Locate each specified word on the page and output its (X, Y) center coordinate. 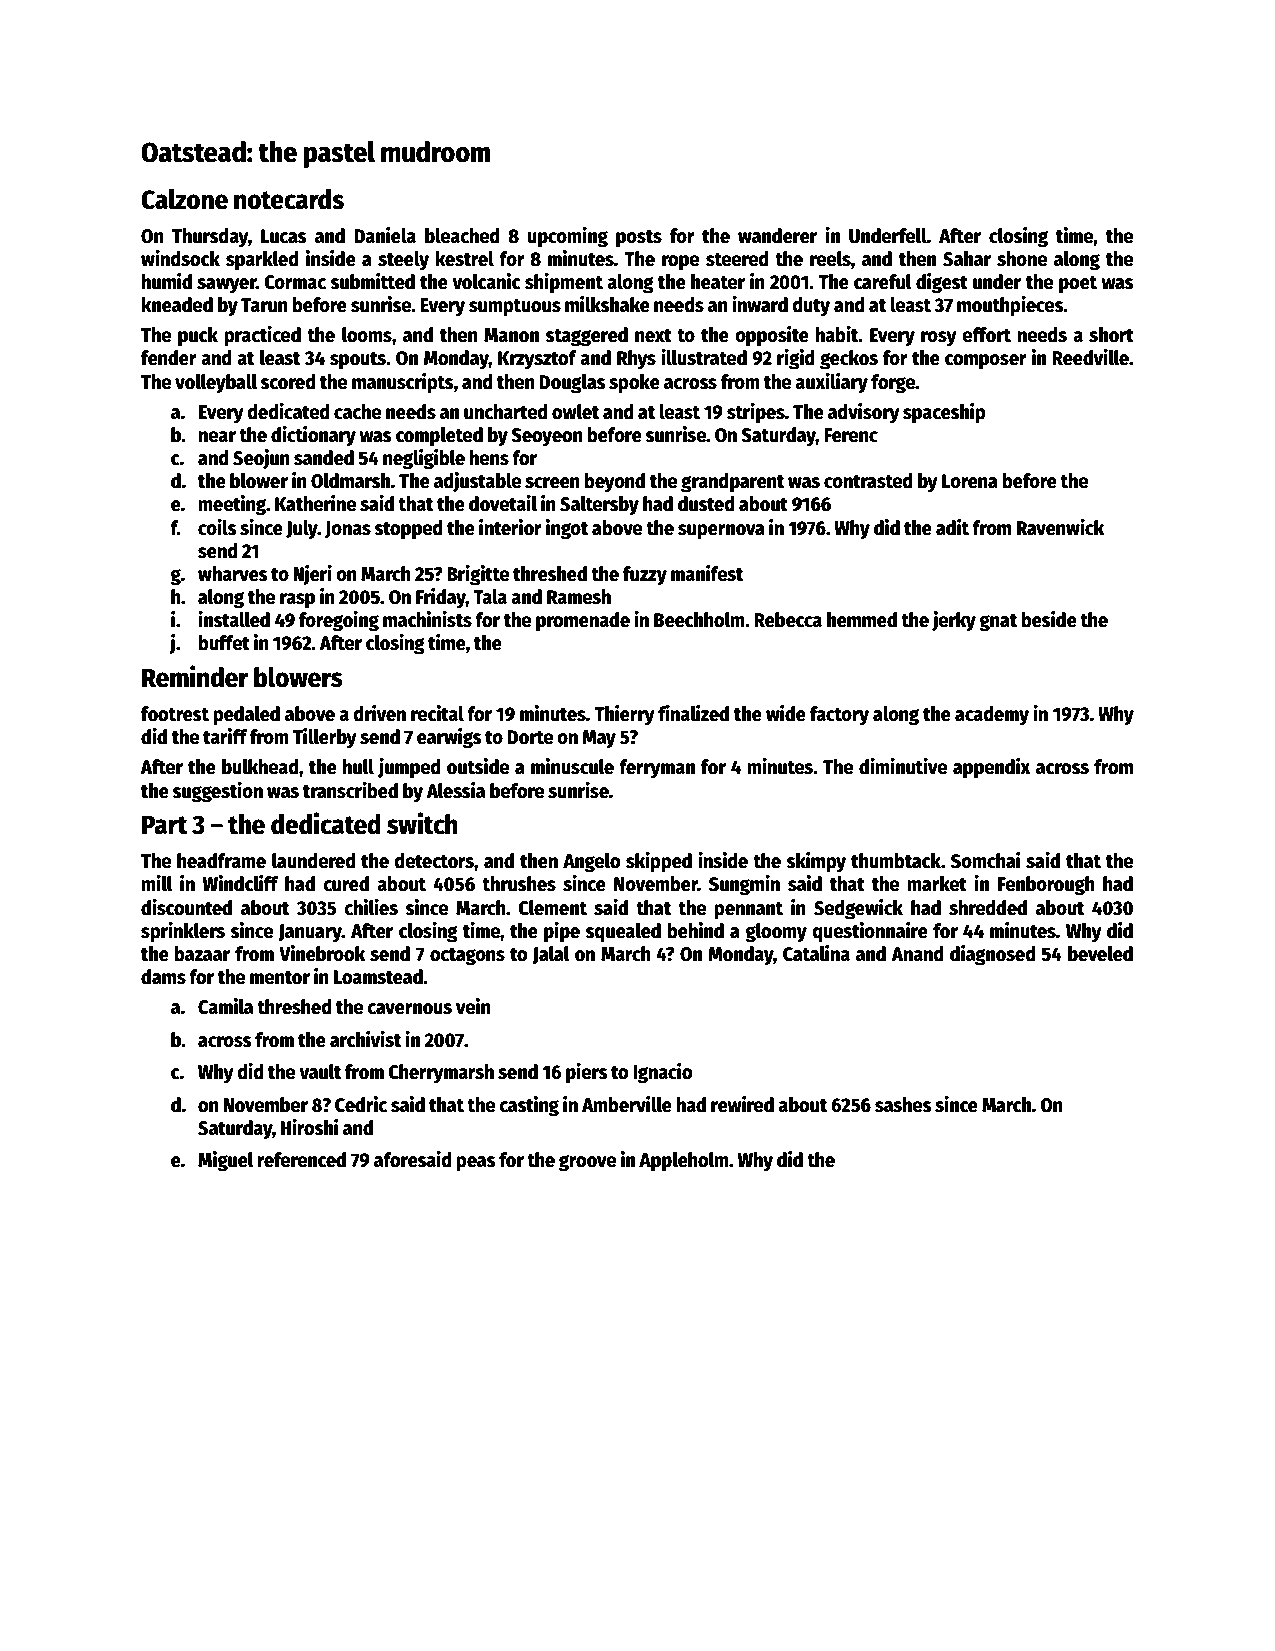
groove (587, 1163)
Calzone (184, 199)
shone (1022, 259)
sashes (903, 1105)
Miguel (226, 1161)
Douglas (572, 384)
